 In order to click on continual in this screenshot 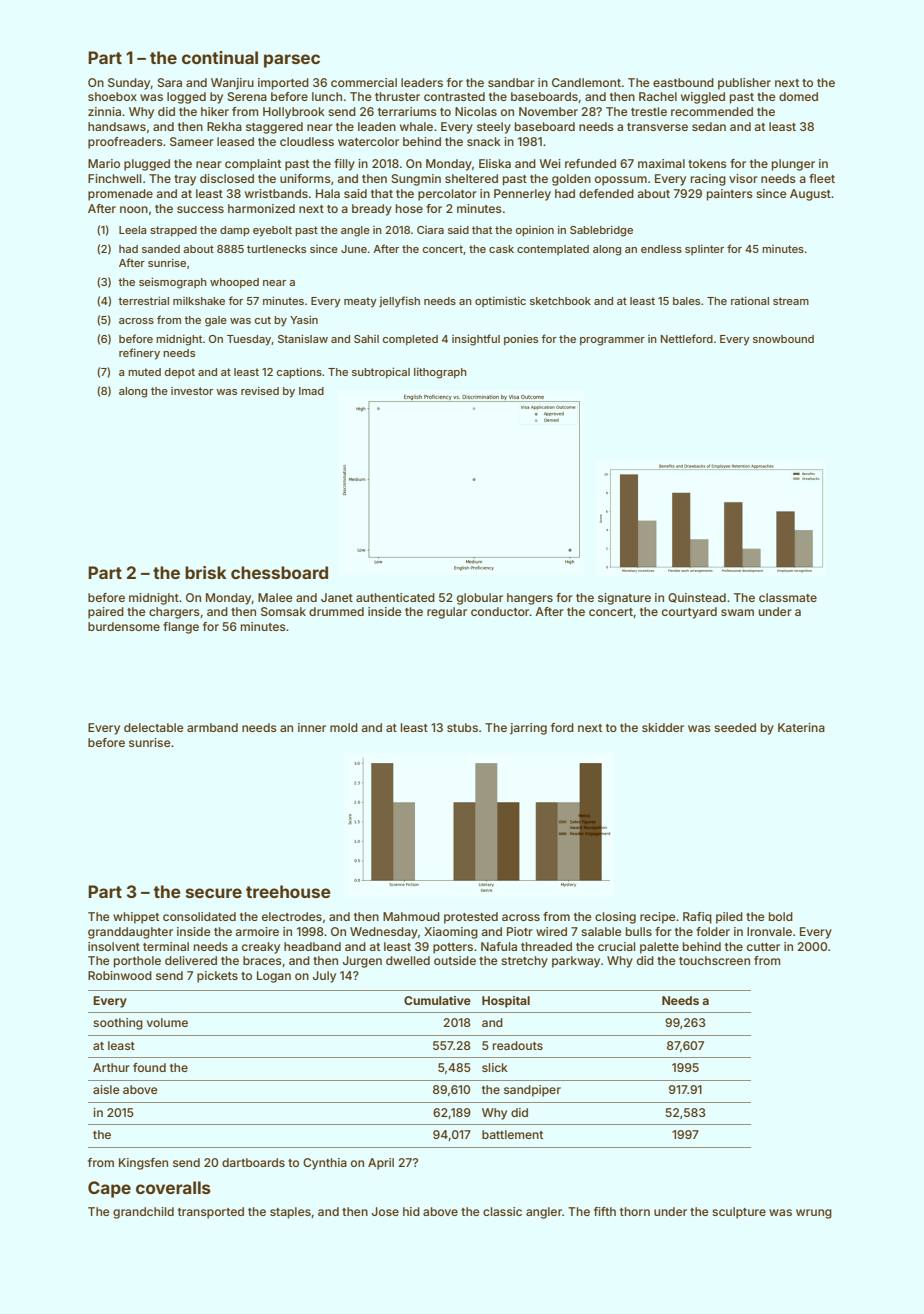, I will do `click(220, 57)`.
